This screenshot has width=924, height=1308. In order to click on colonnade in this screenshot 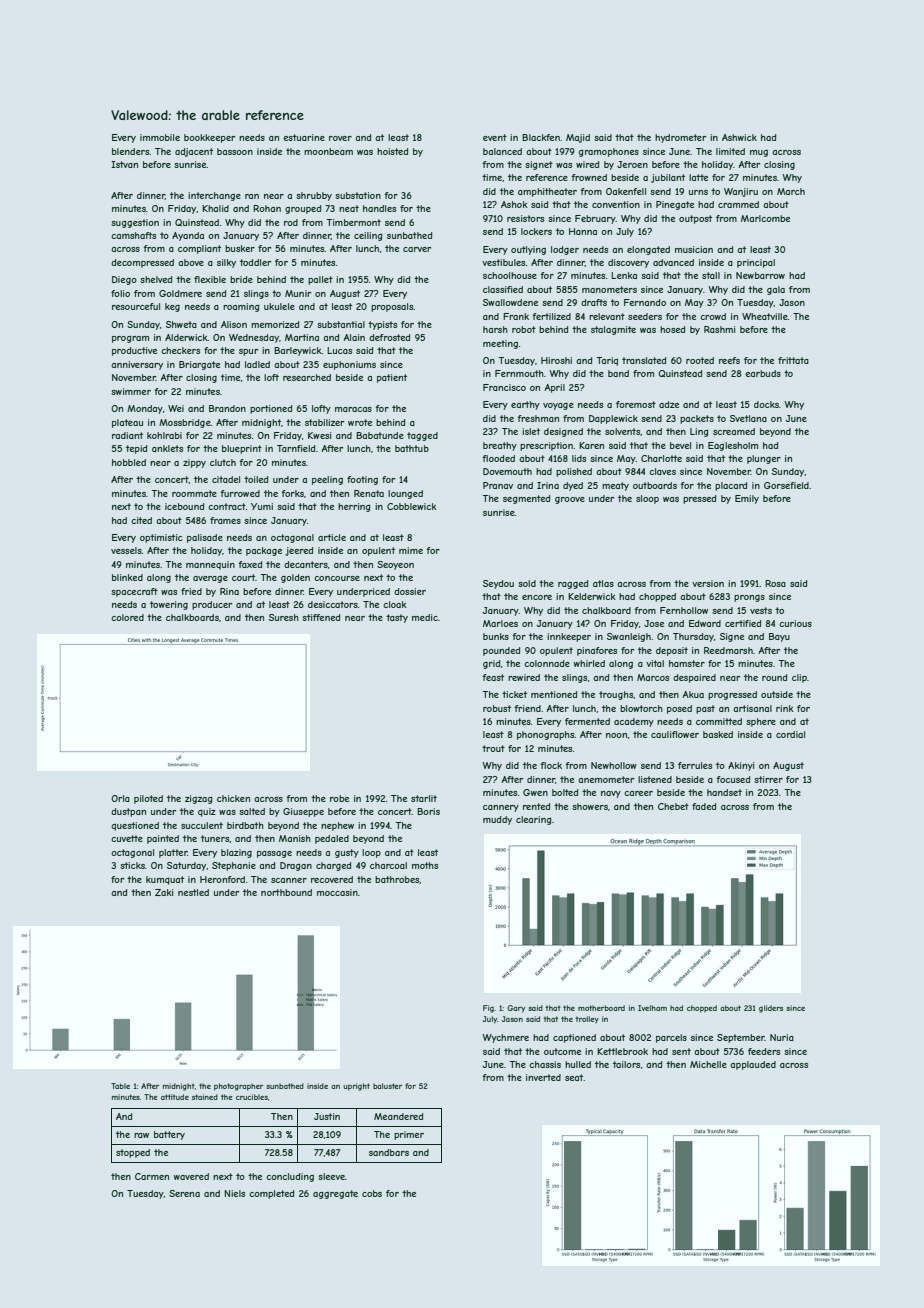, I will do `click(547, 663)`.
